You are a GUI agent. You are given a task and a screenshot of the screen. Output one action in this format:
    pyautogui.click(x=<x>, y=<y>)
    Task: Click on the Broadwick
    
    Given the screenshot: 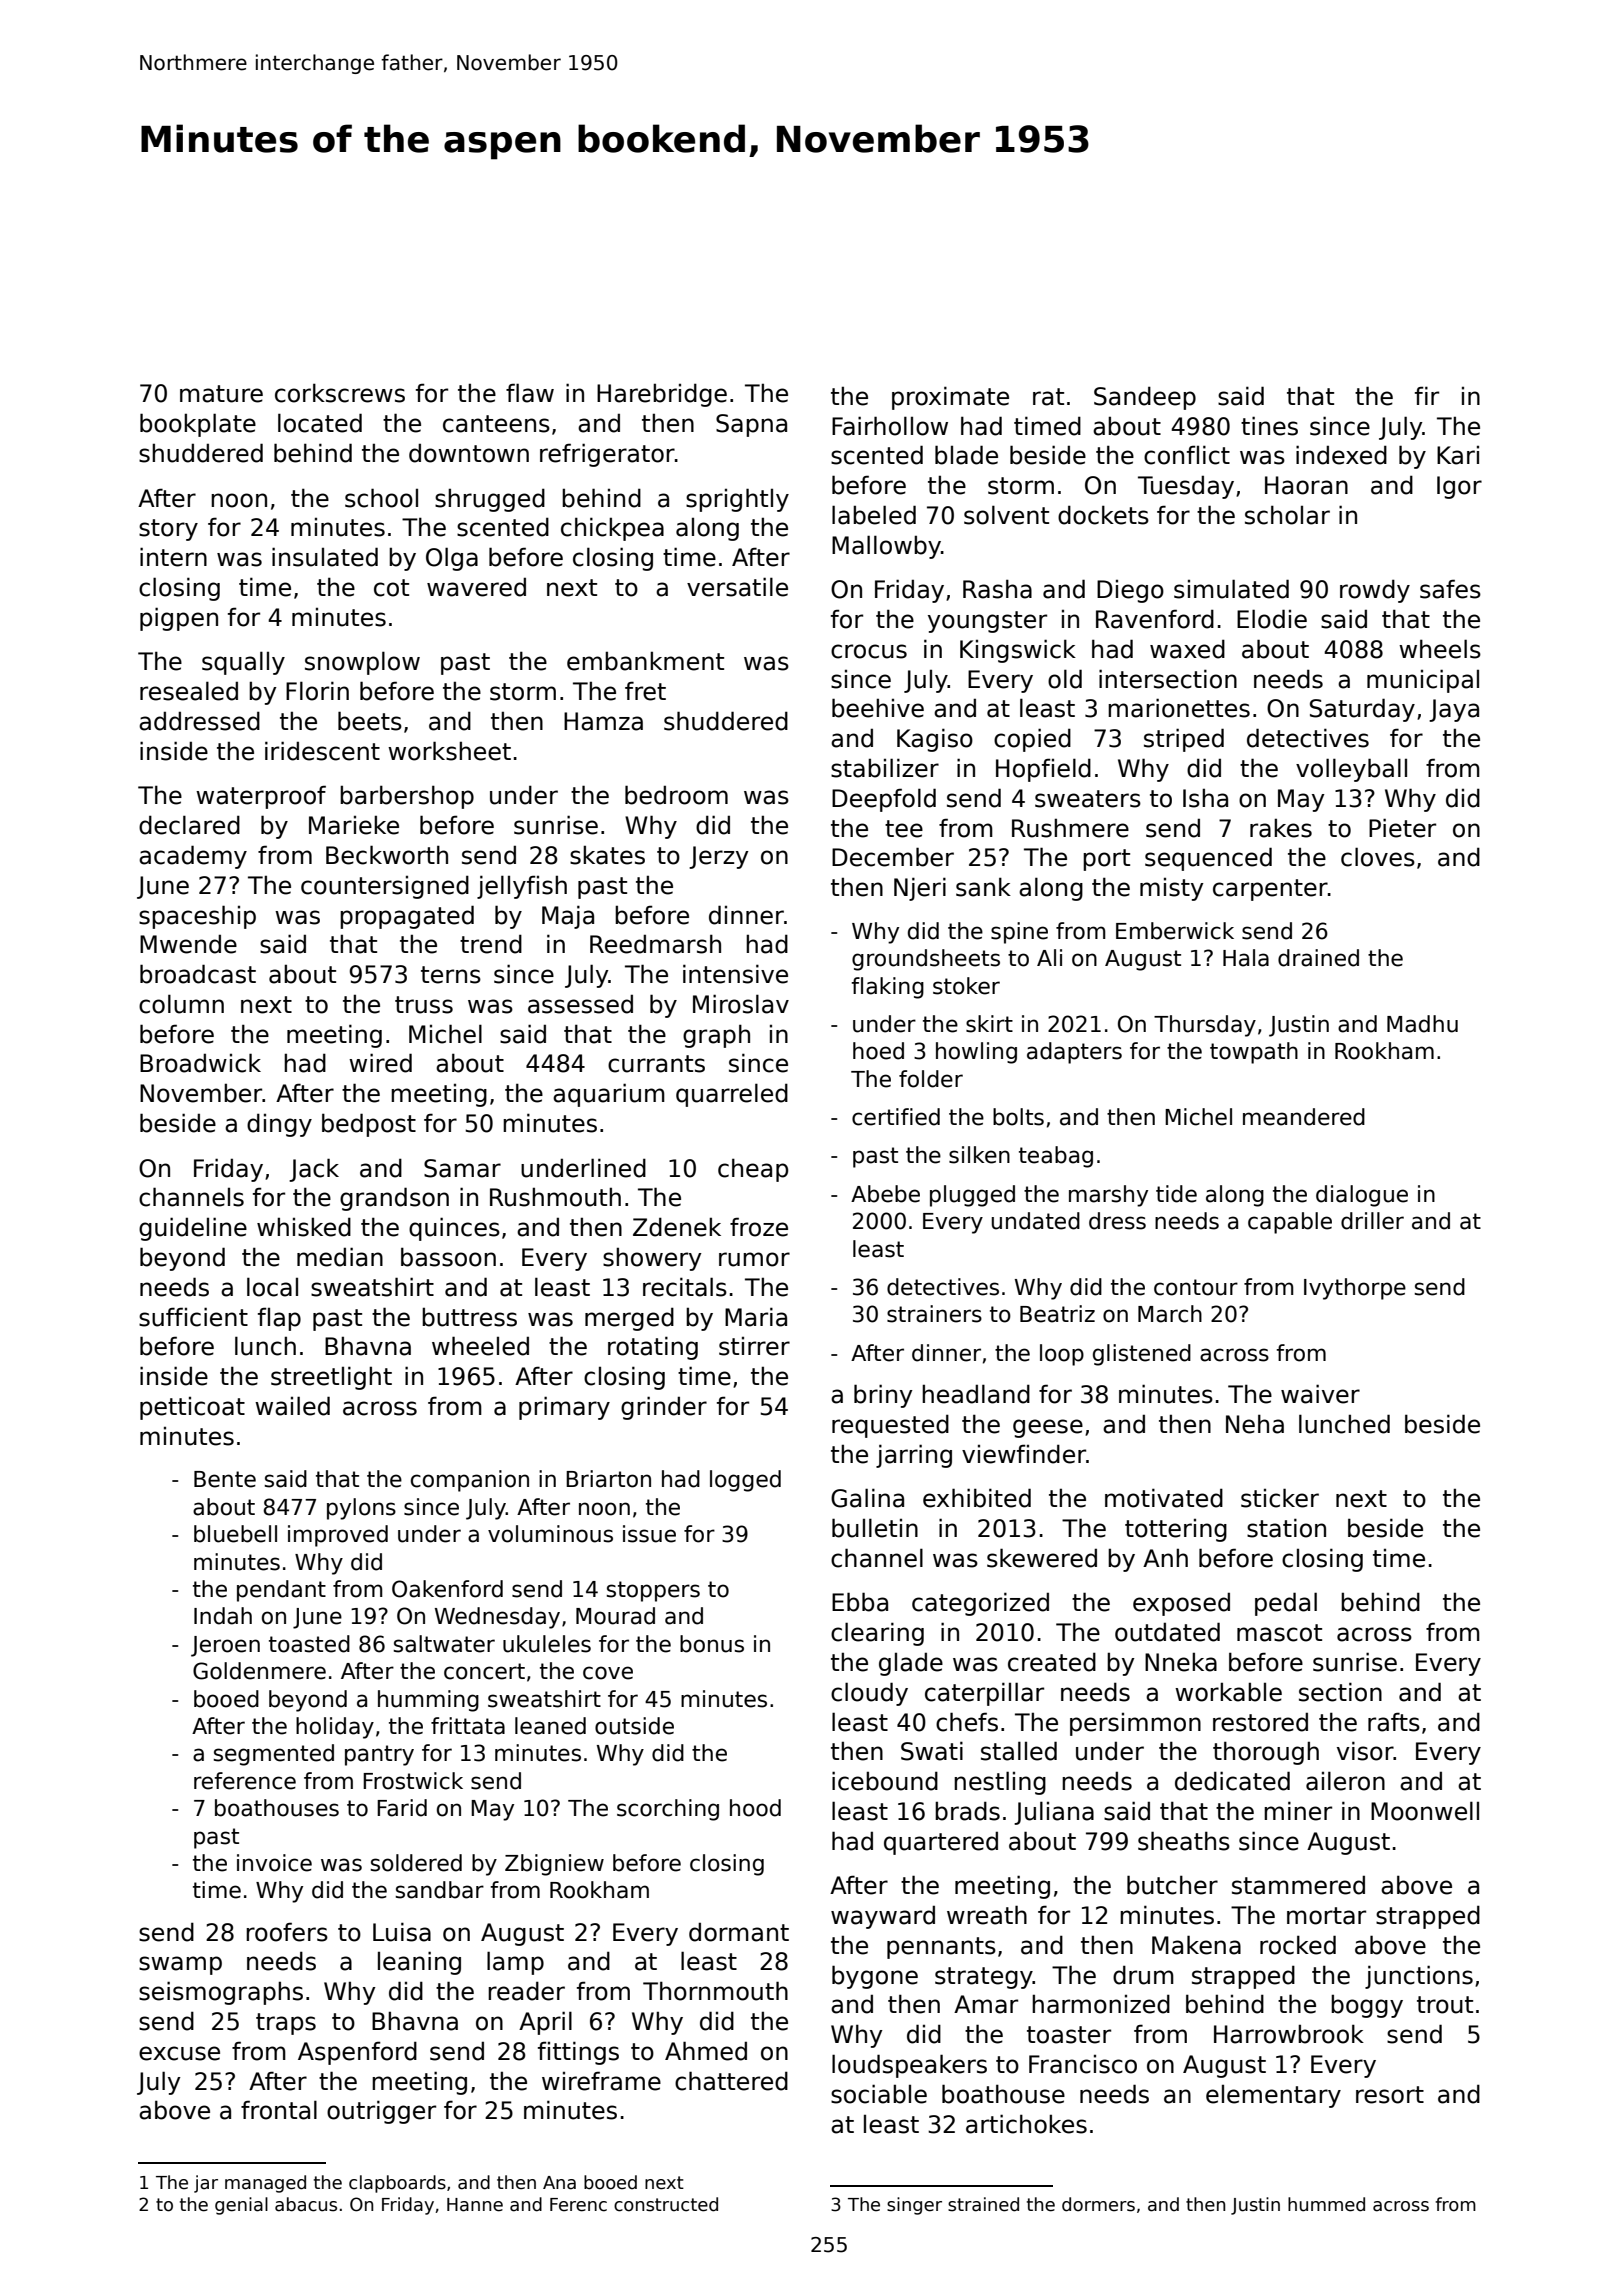 What is the action you would take?
    pyautogui.click(x=200, y=1063)
